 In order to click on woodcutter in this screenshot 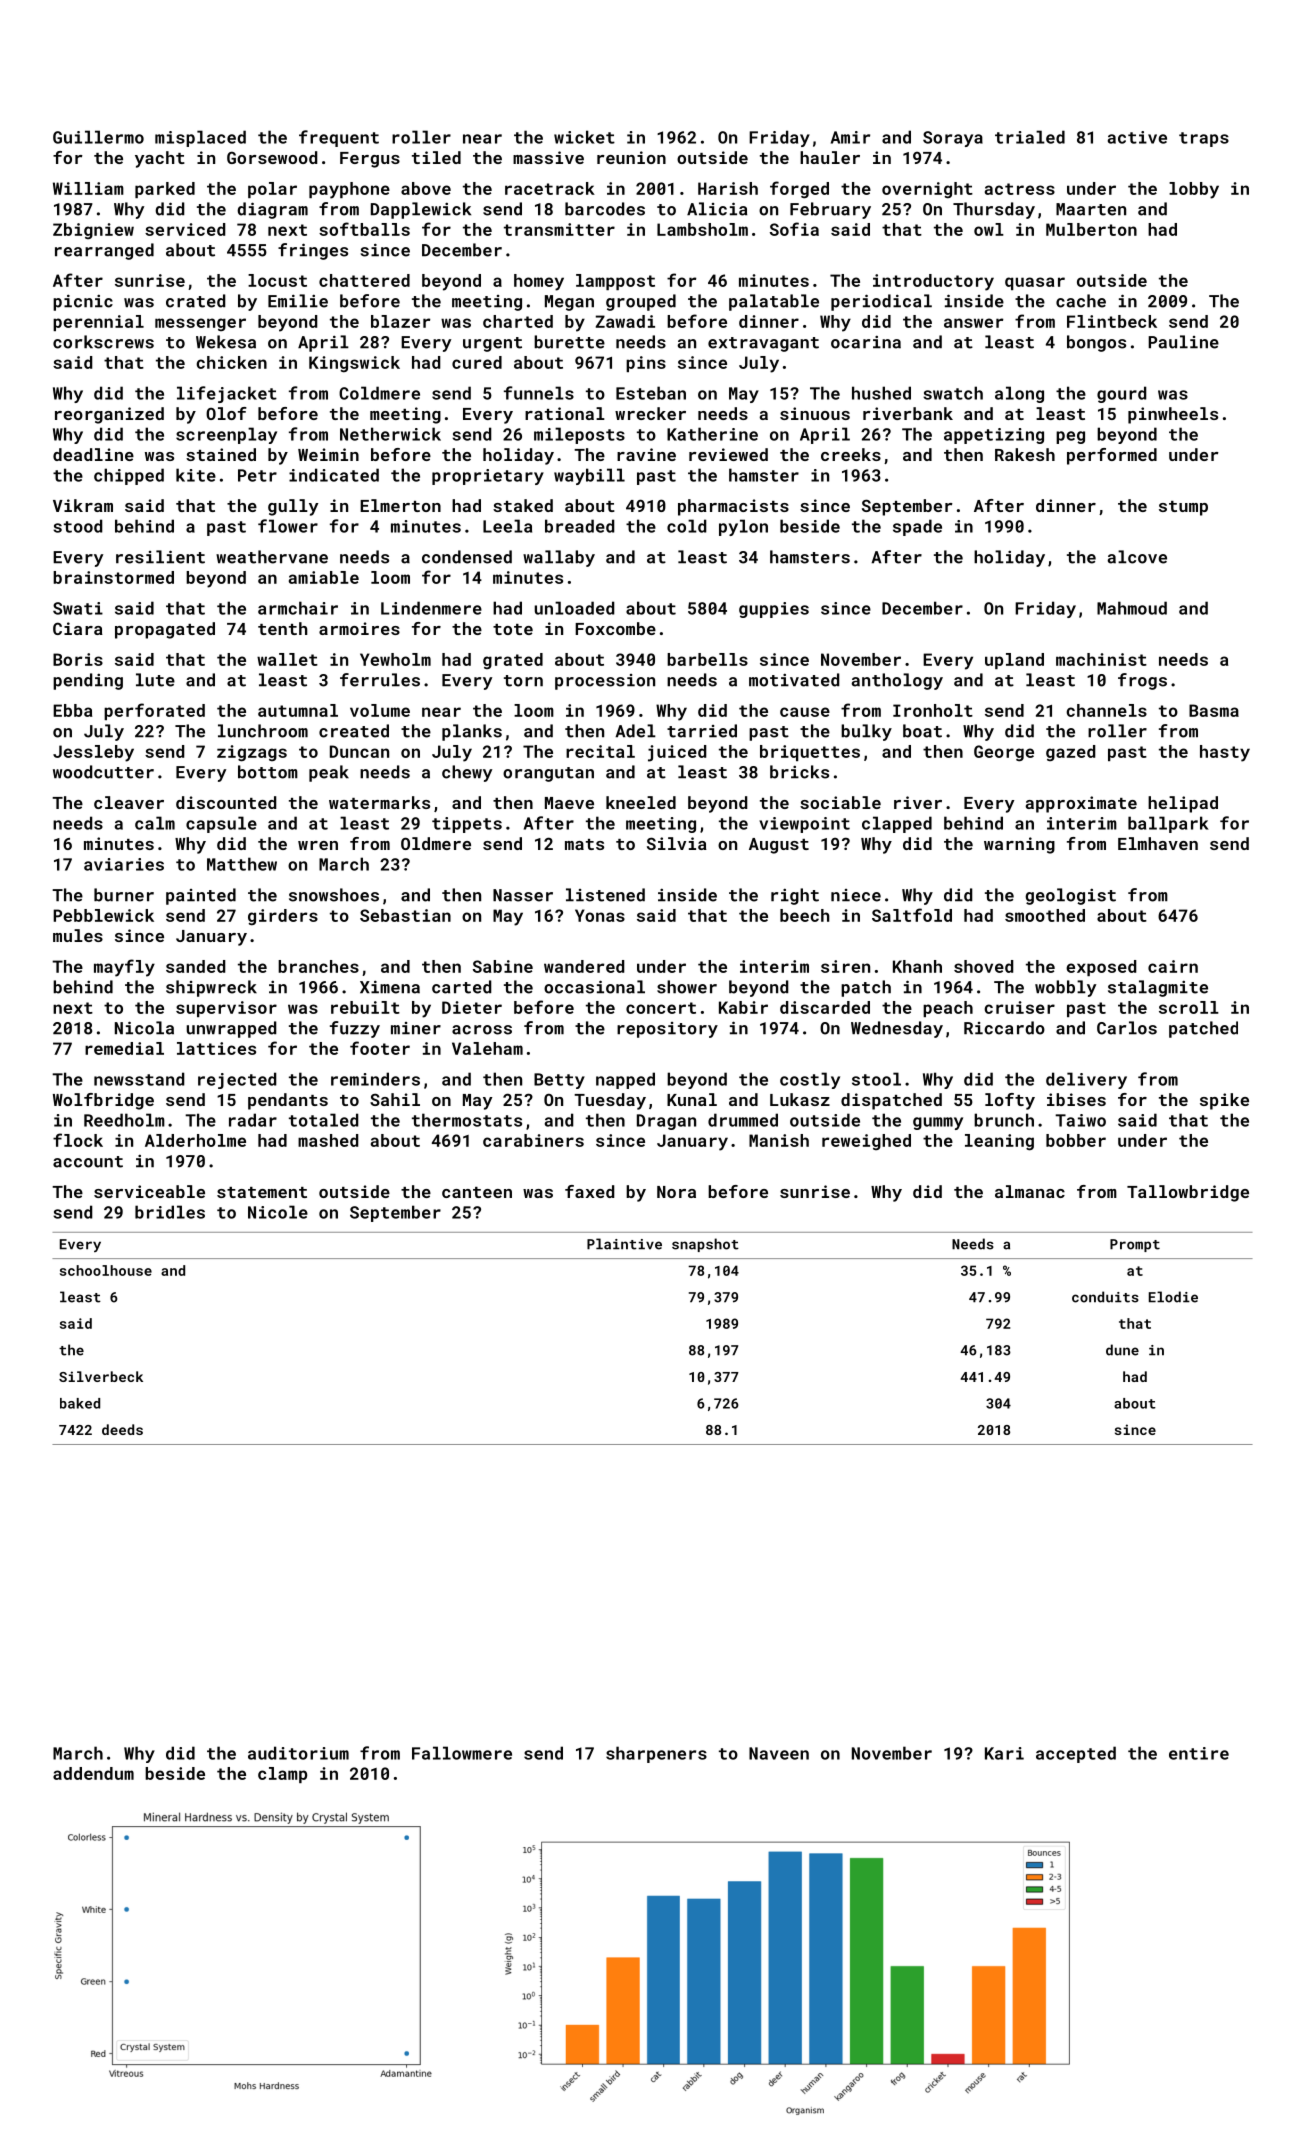, I will do `click(103, 772)`.
